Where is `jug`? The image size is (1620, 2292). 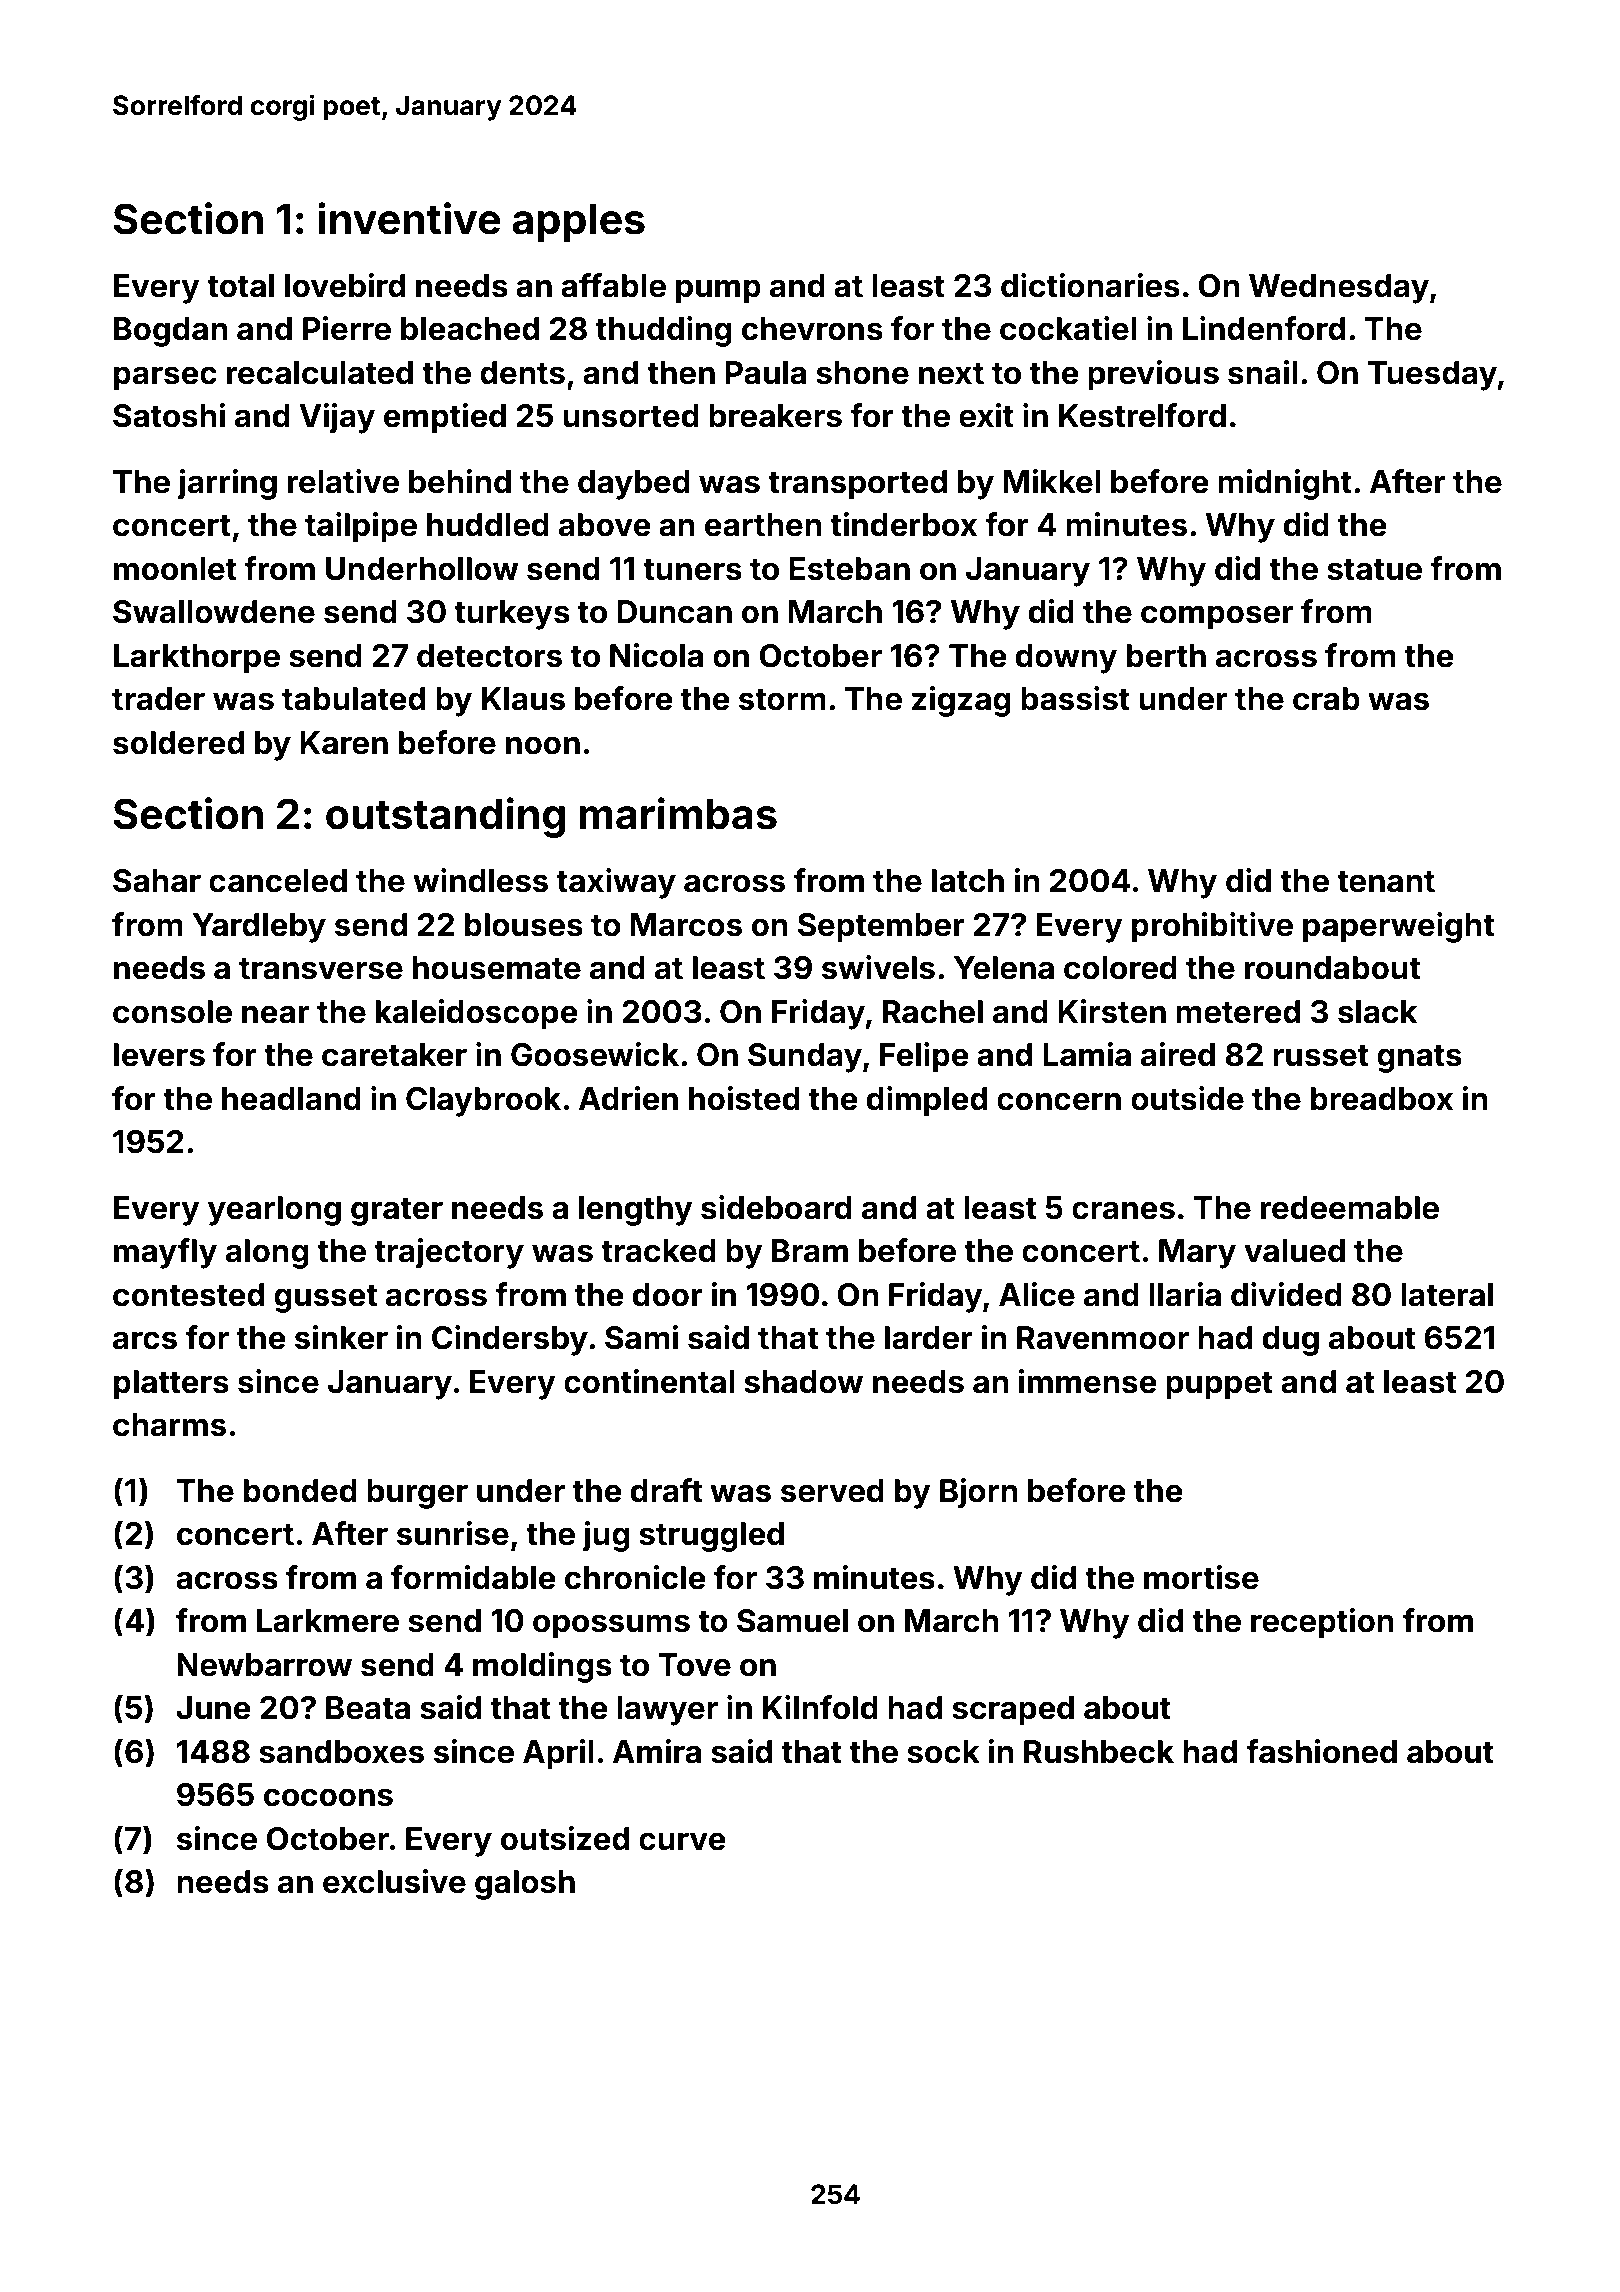
jug is located at coordinates (605, 1536).
